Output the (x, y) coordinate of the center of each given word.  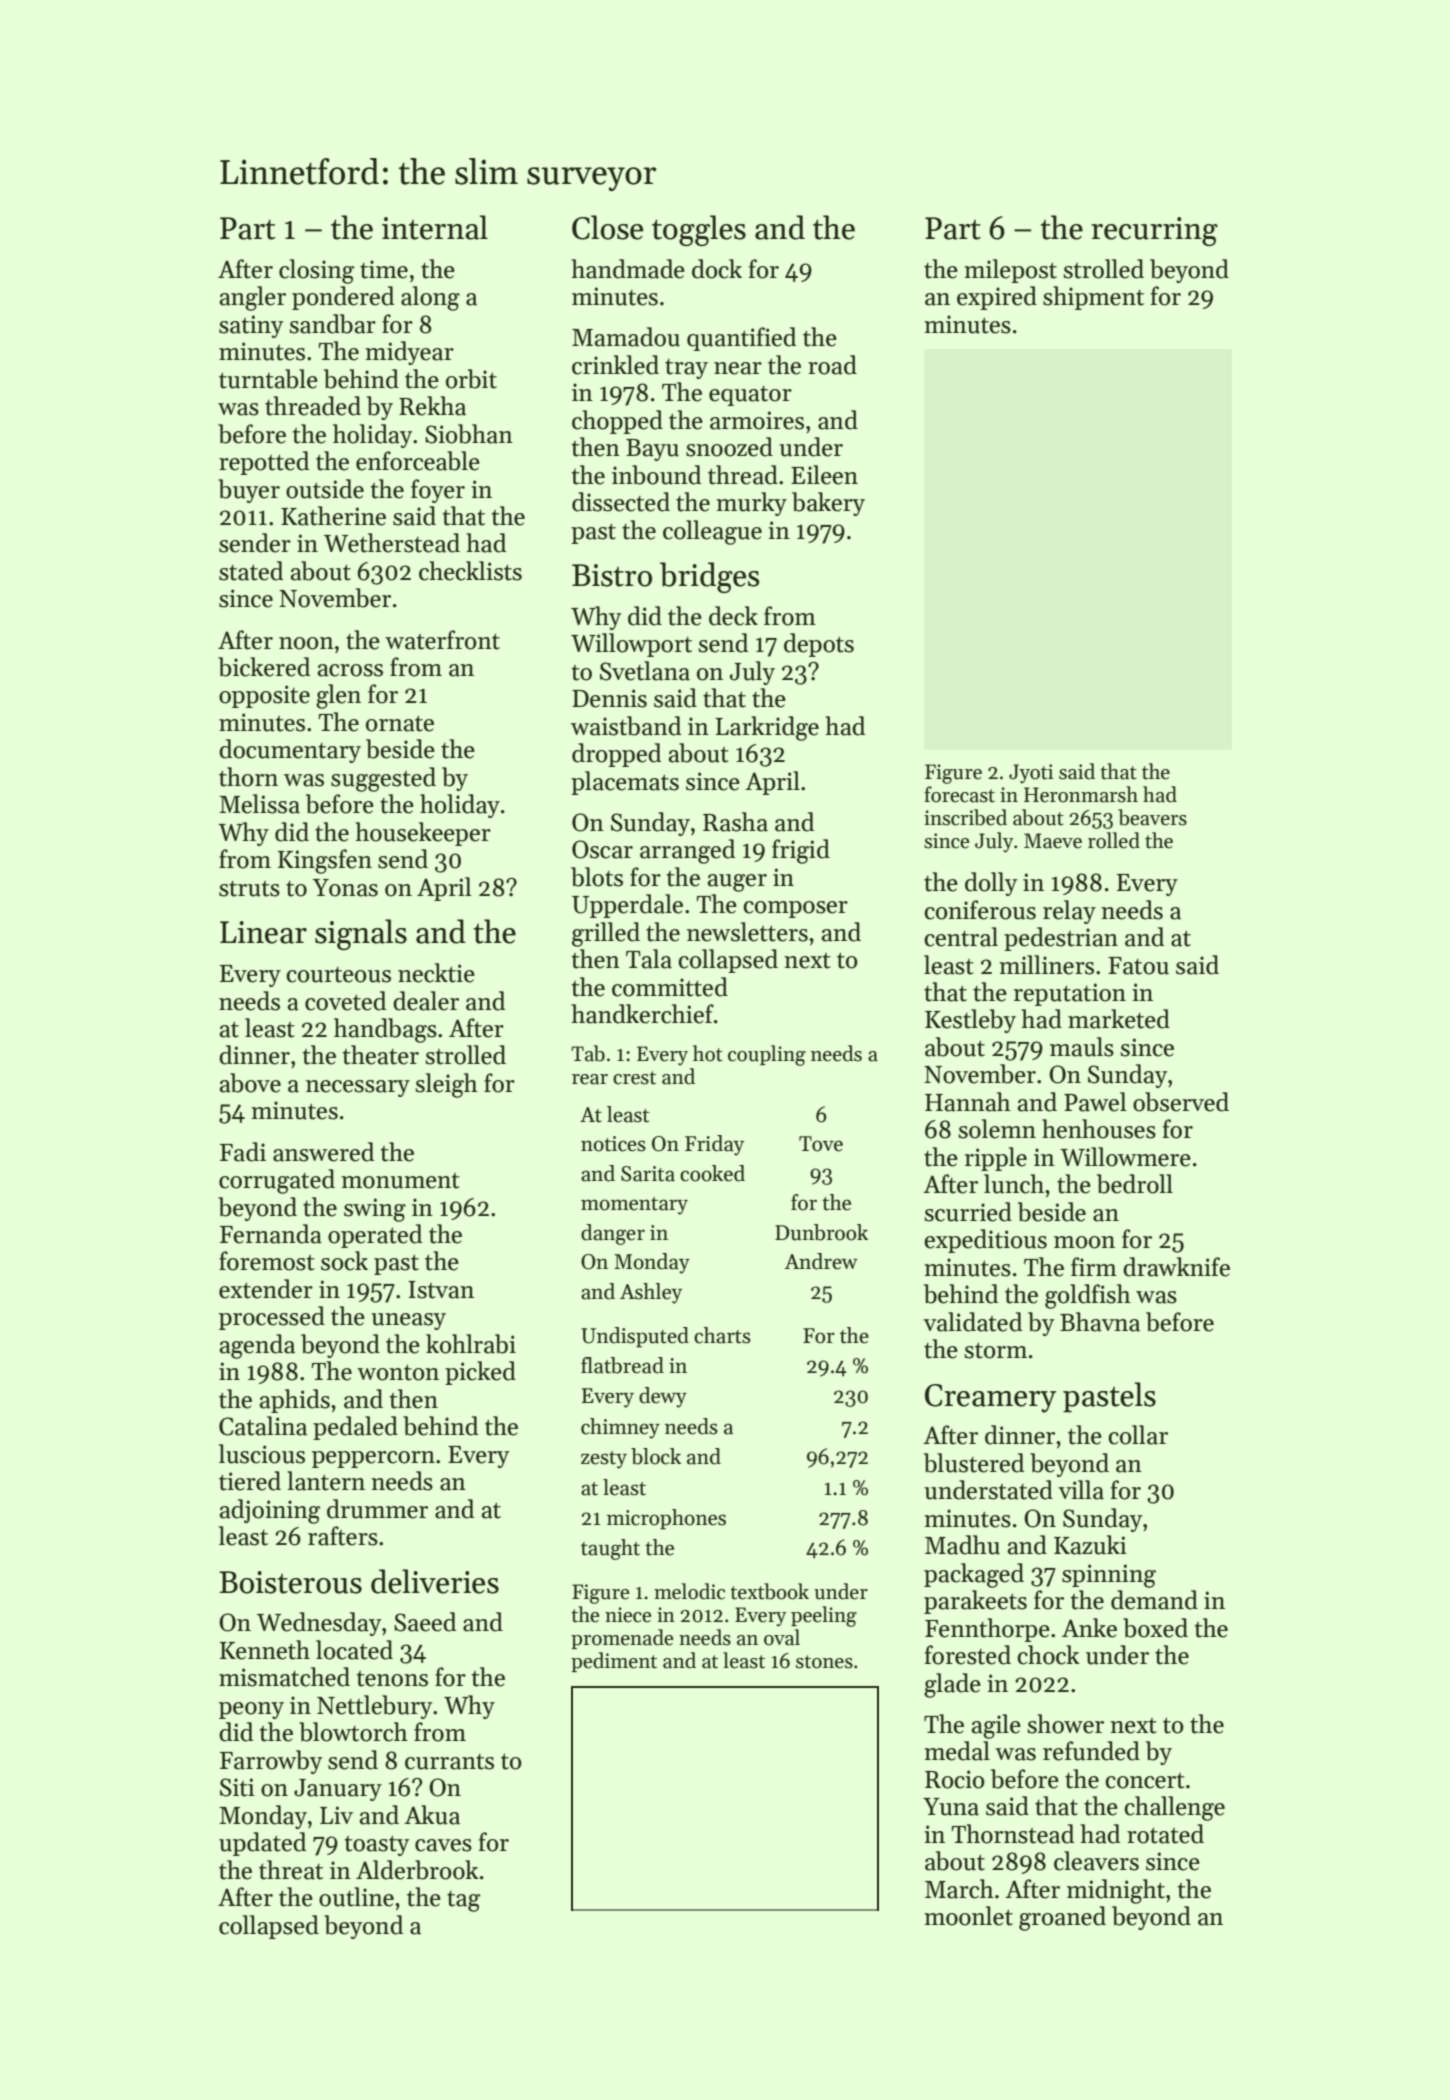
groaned (1062, 1918)
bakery (828, 504)
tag (463, 1901)
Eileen (824, 475)
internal (435, 227)
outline (356, 1897)
